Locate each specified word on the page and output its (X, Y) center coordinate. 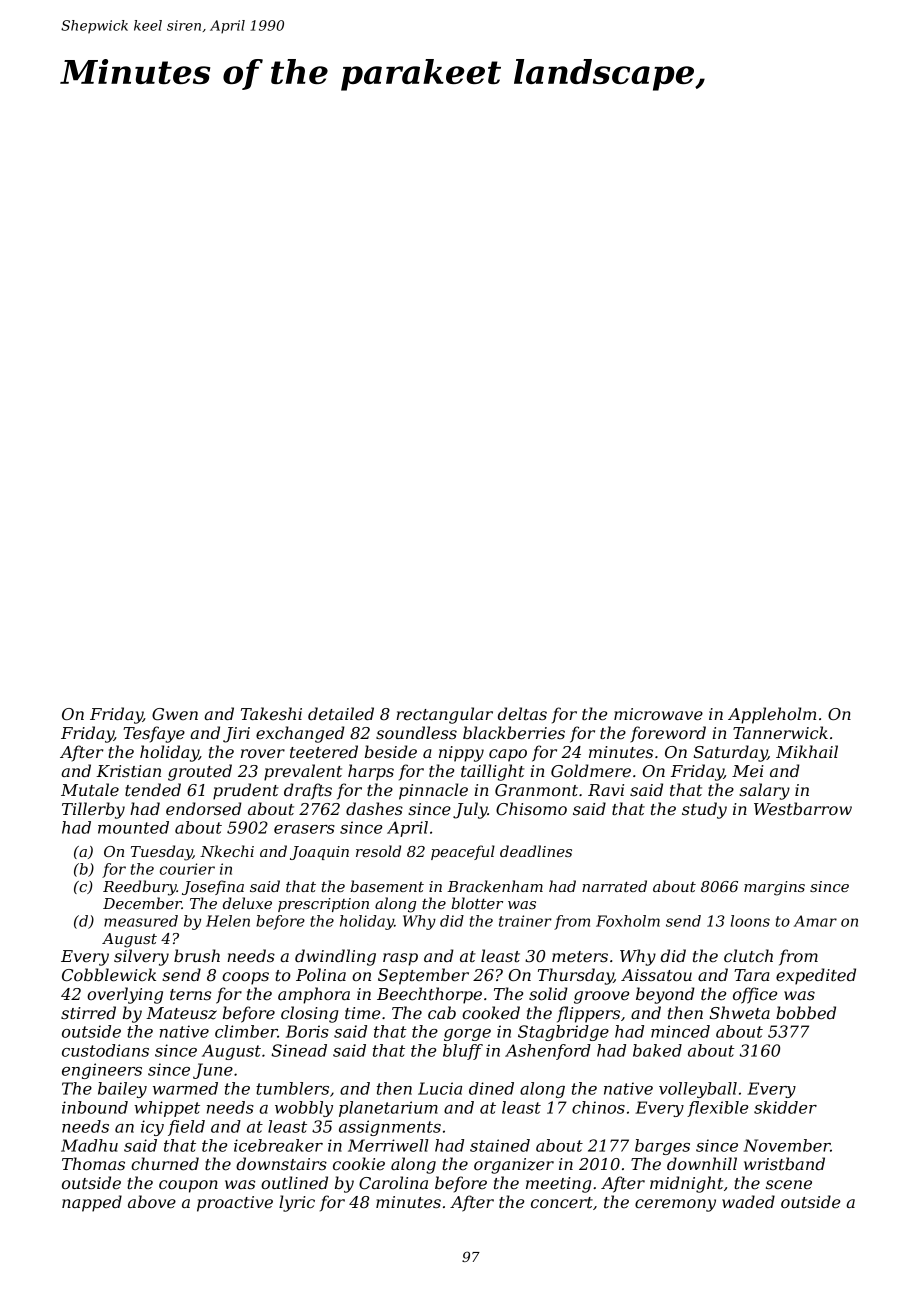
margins (774, 888)
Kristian (128, 771)
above (152, 1201)
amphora (314, 995)
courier (187, 869)
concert (562, 1202)
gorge (467, 1035)
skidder (785, 1107)
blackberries (514, 732)
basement (387, 886)
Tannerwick (780, 732)
